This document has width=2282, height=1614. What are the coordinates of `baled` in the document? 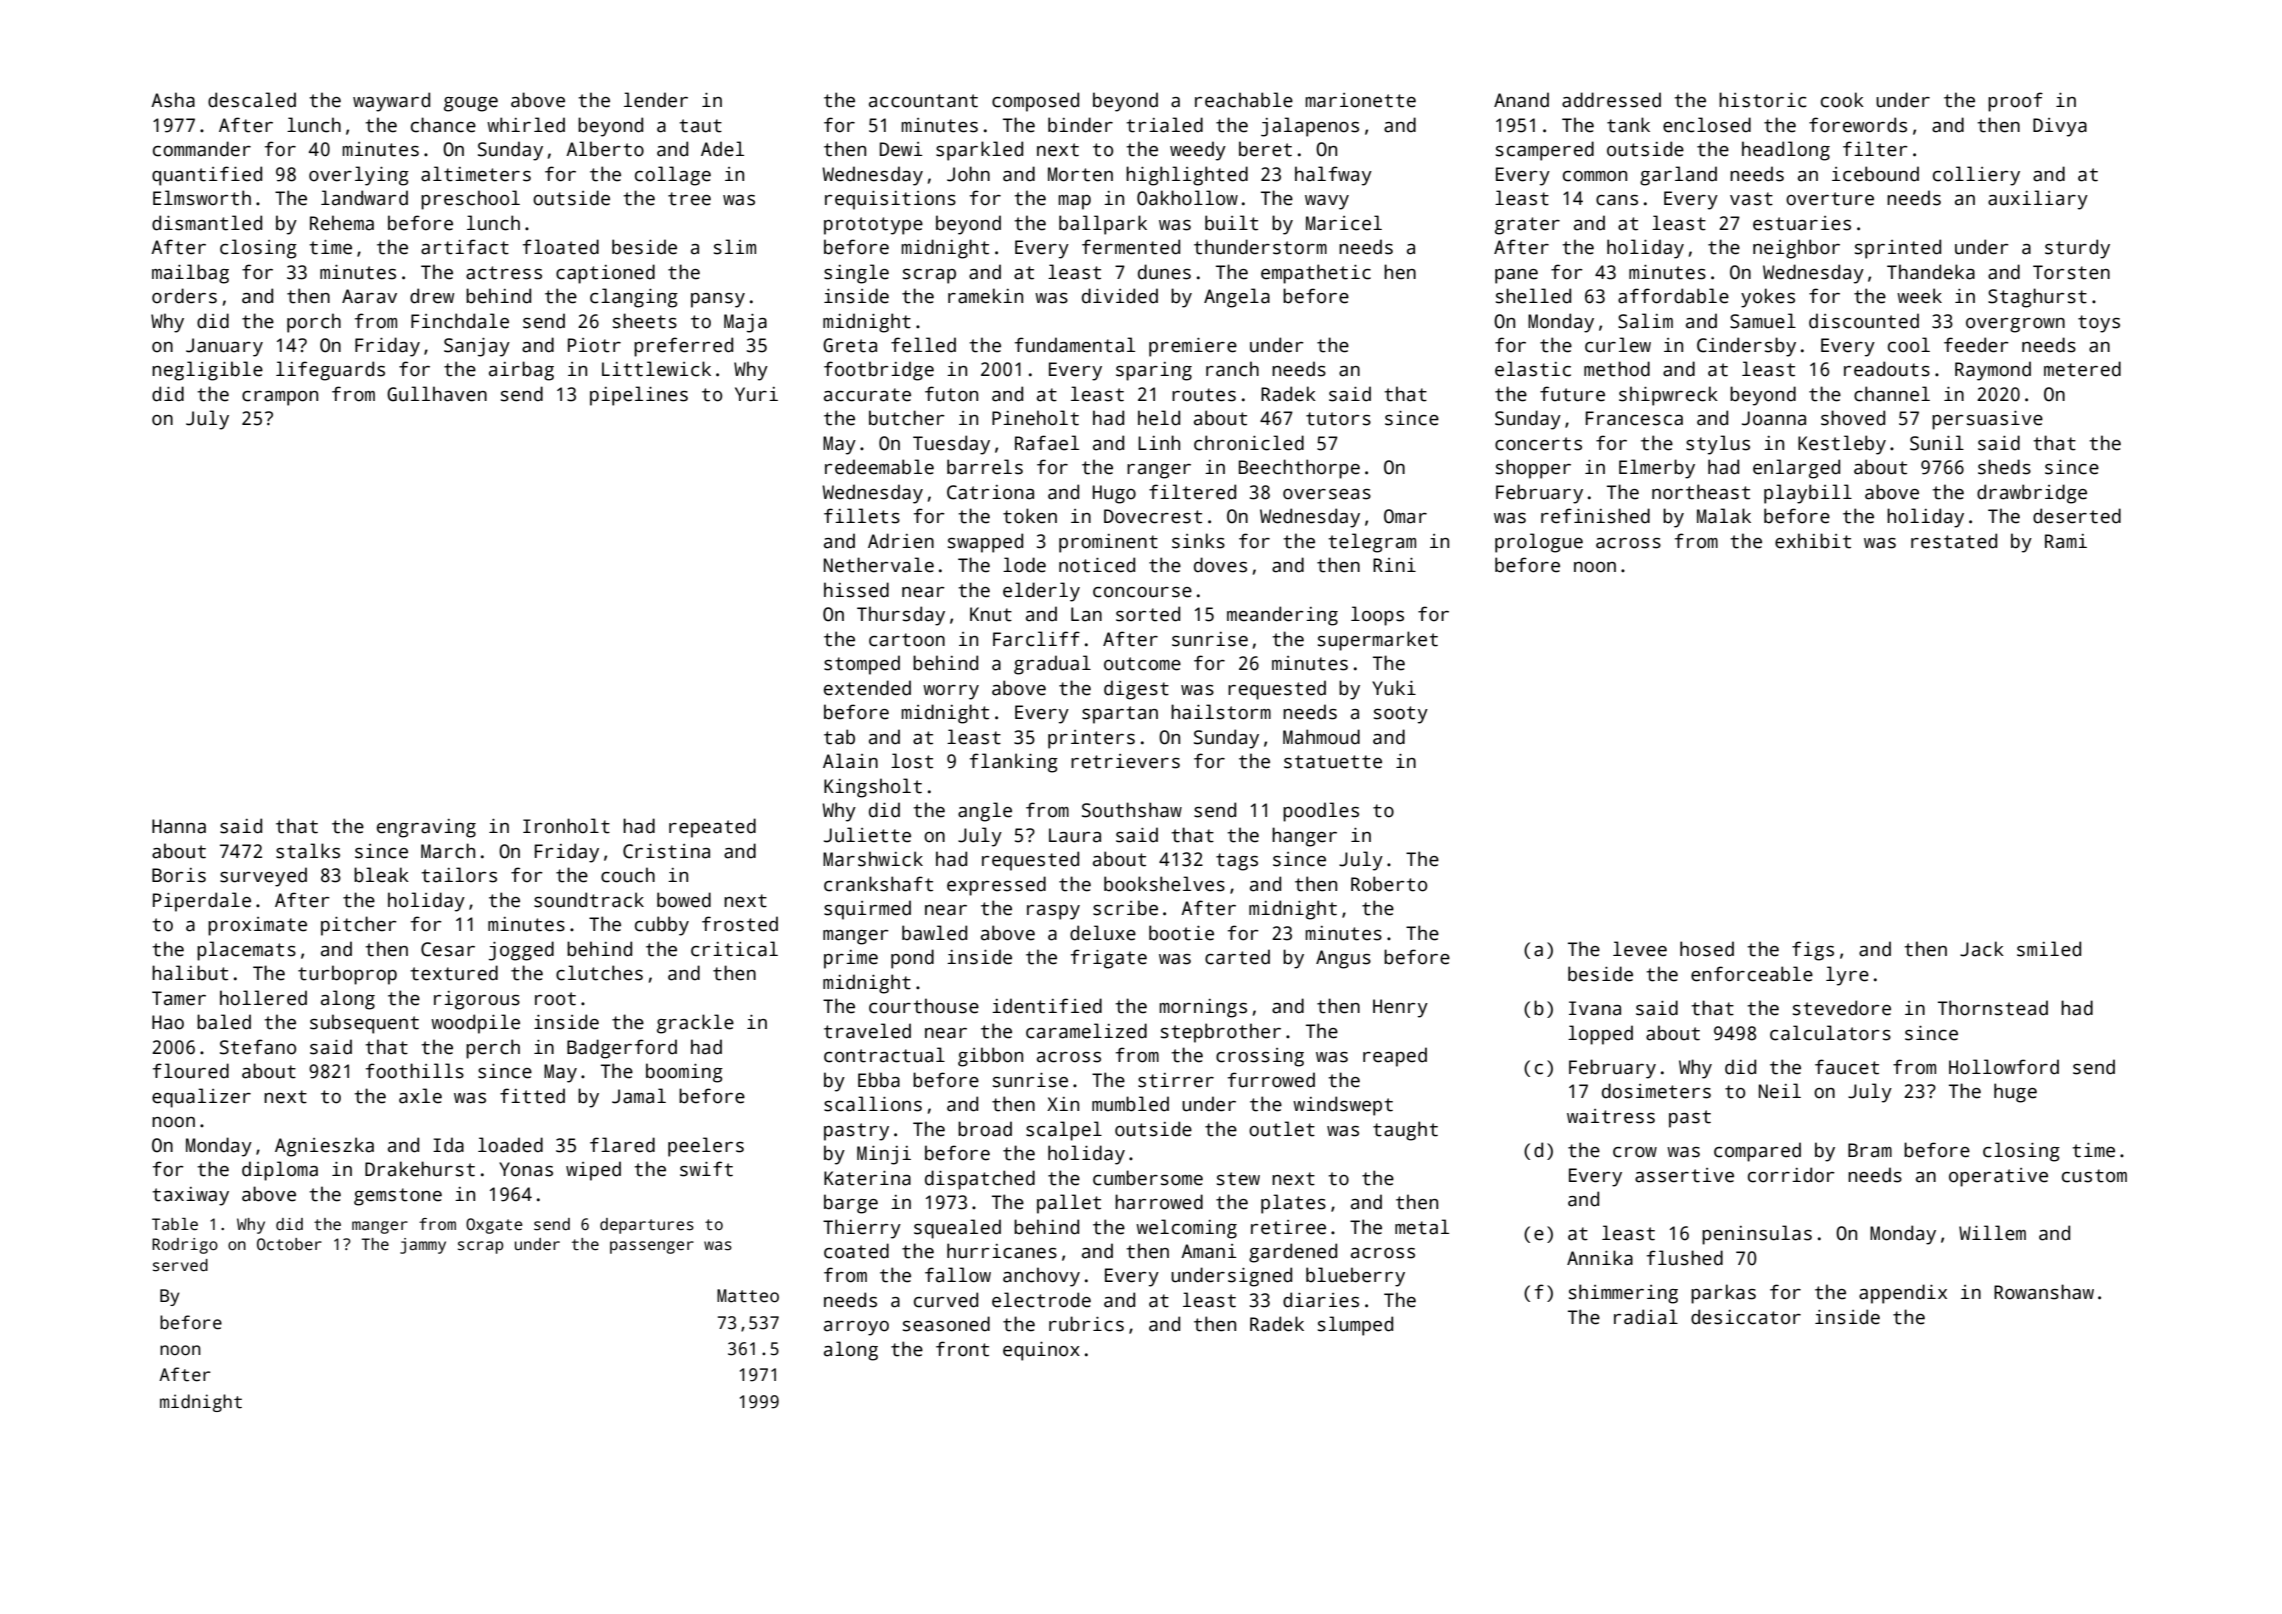 It's located at (224, 1022).
